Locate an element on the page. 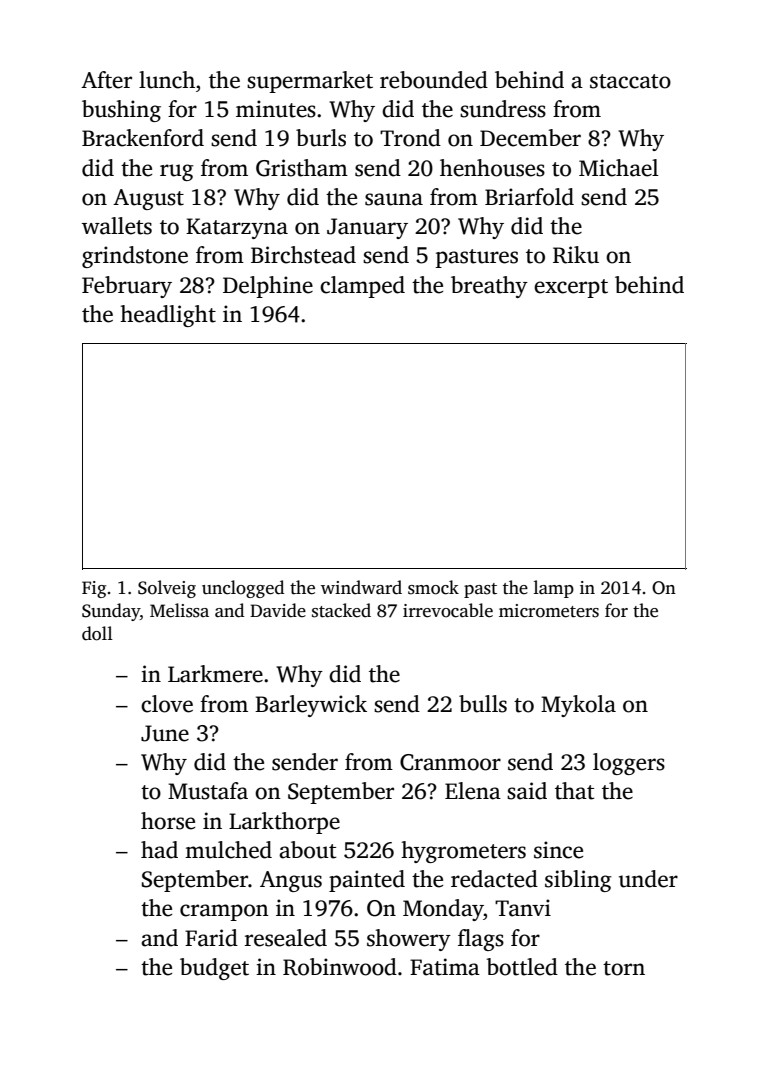 This document has height=1089, width=768. staccato is located at coordinates (630, 81).
